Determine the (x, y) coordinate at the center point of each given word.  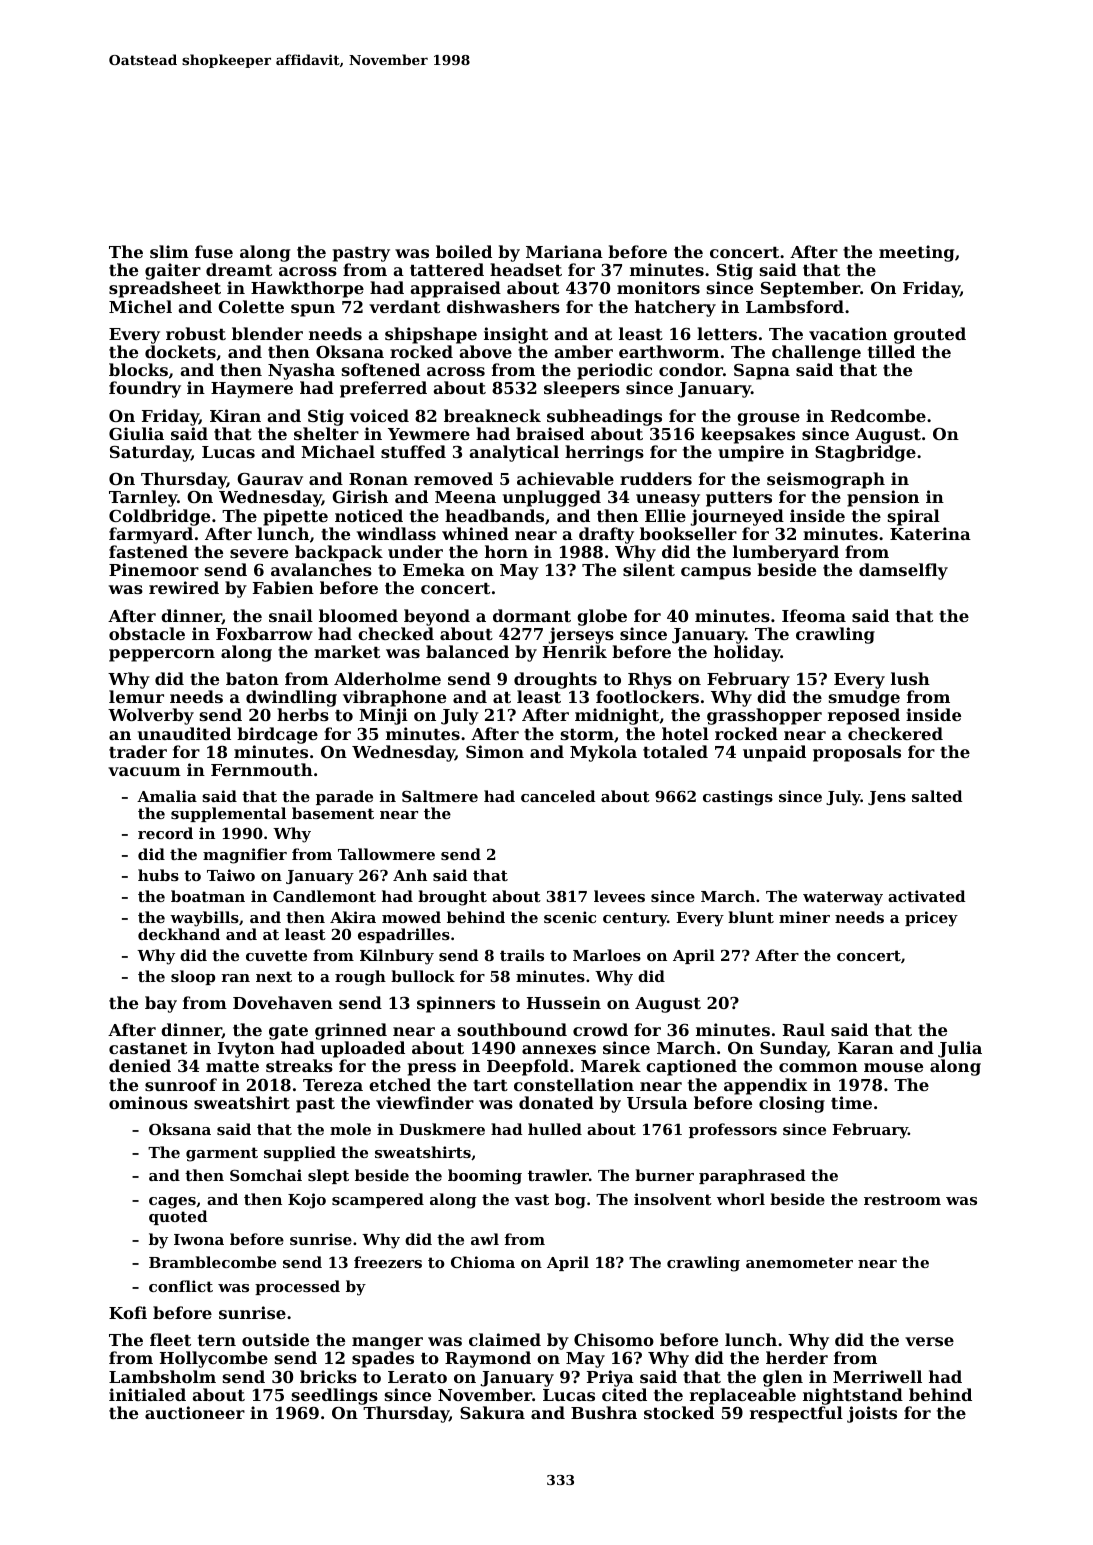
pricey (931, 919)
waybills (204, 919)
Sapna (762, 372)
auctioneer (195, 1412)
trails (522, 955)
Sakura (492, 1412)
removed (453, 478)
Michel (140, 306)
